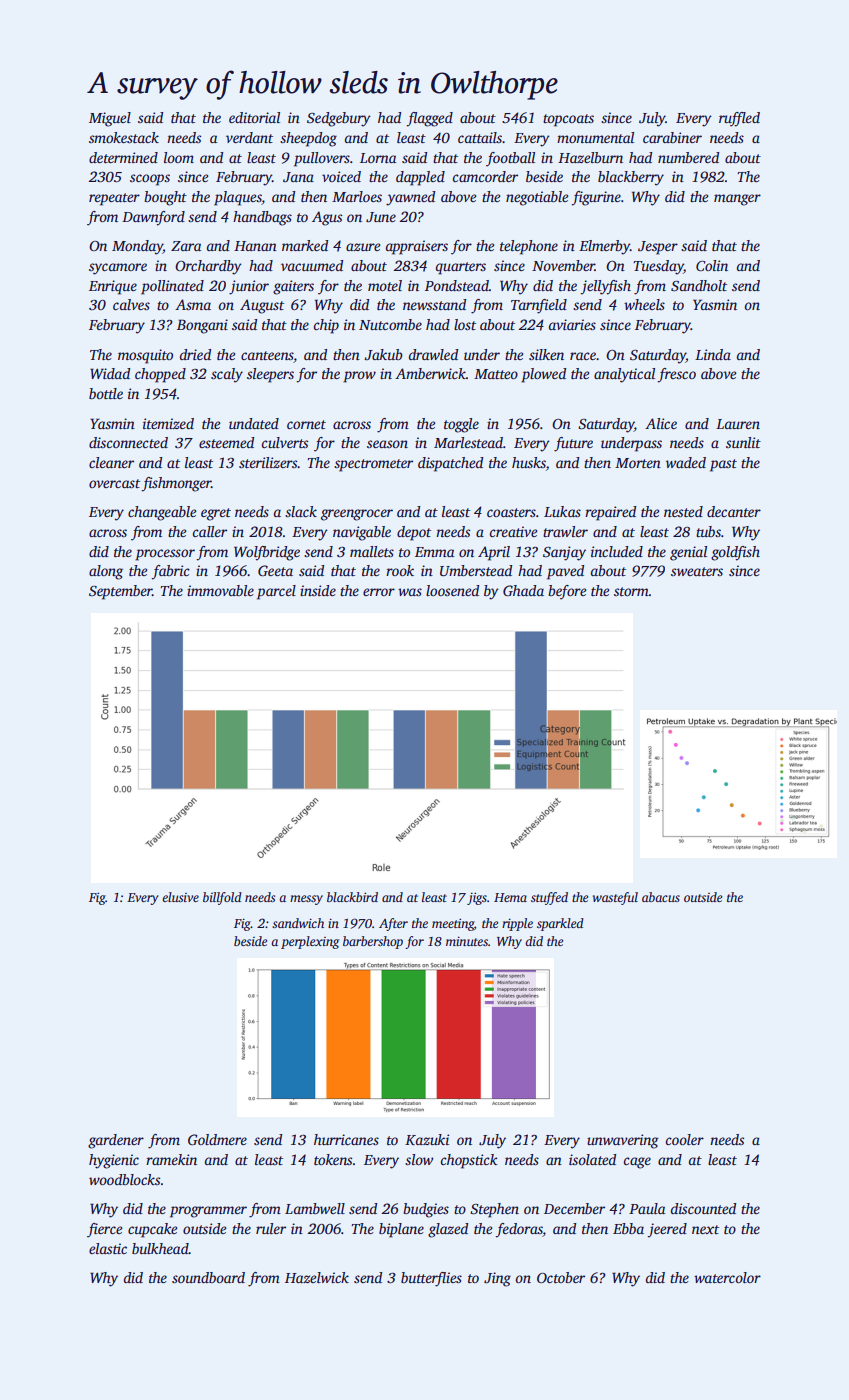 This image has width=849, height=1400. Describe the element at coordinates (160, 1248) in the image. I see `bulkhead` at that location.
